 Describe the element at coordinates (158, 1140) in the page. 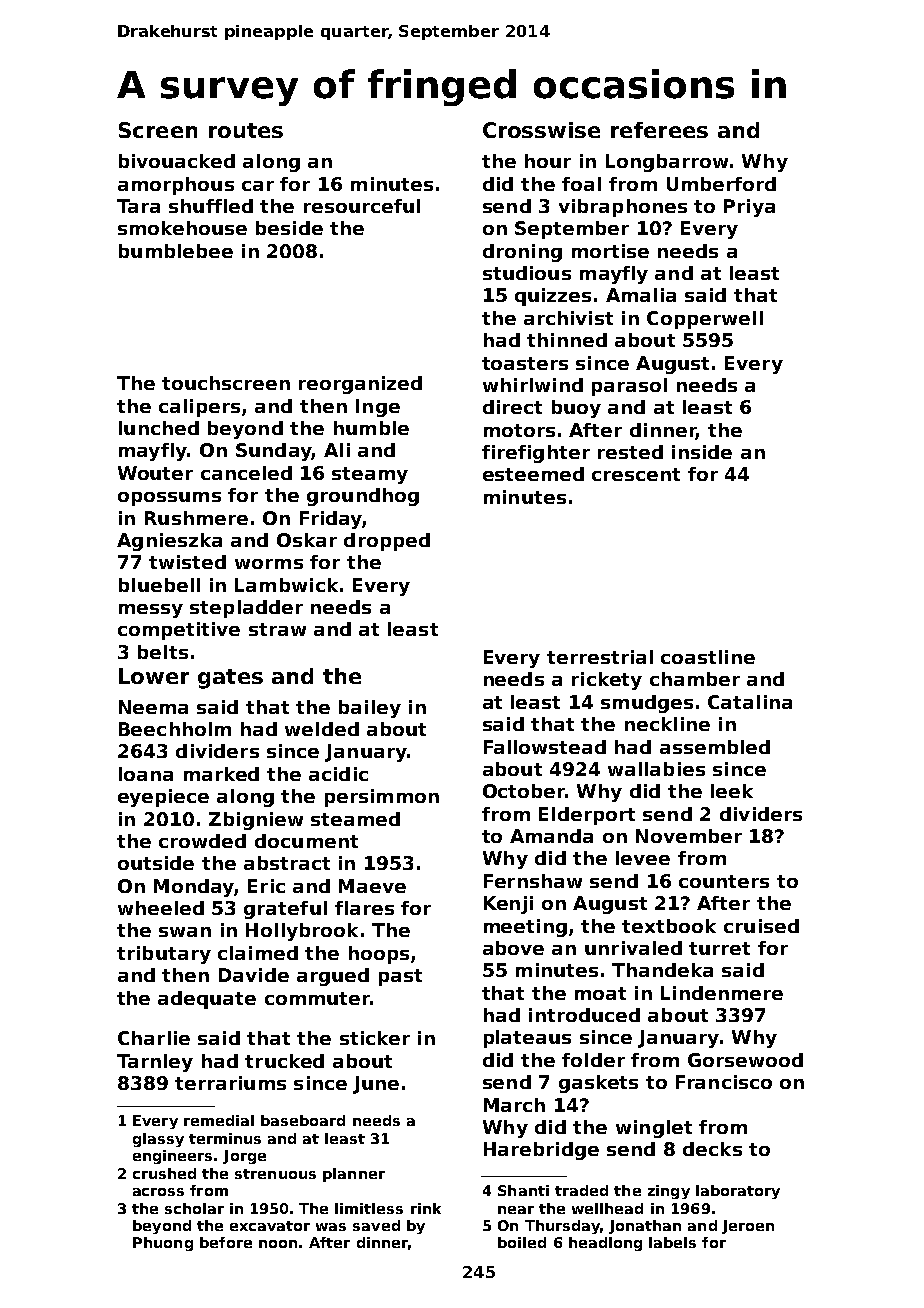

I see `glassy` at that location.
